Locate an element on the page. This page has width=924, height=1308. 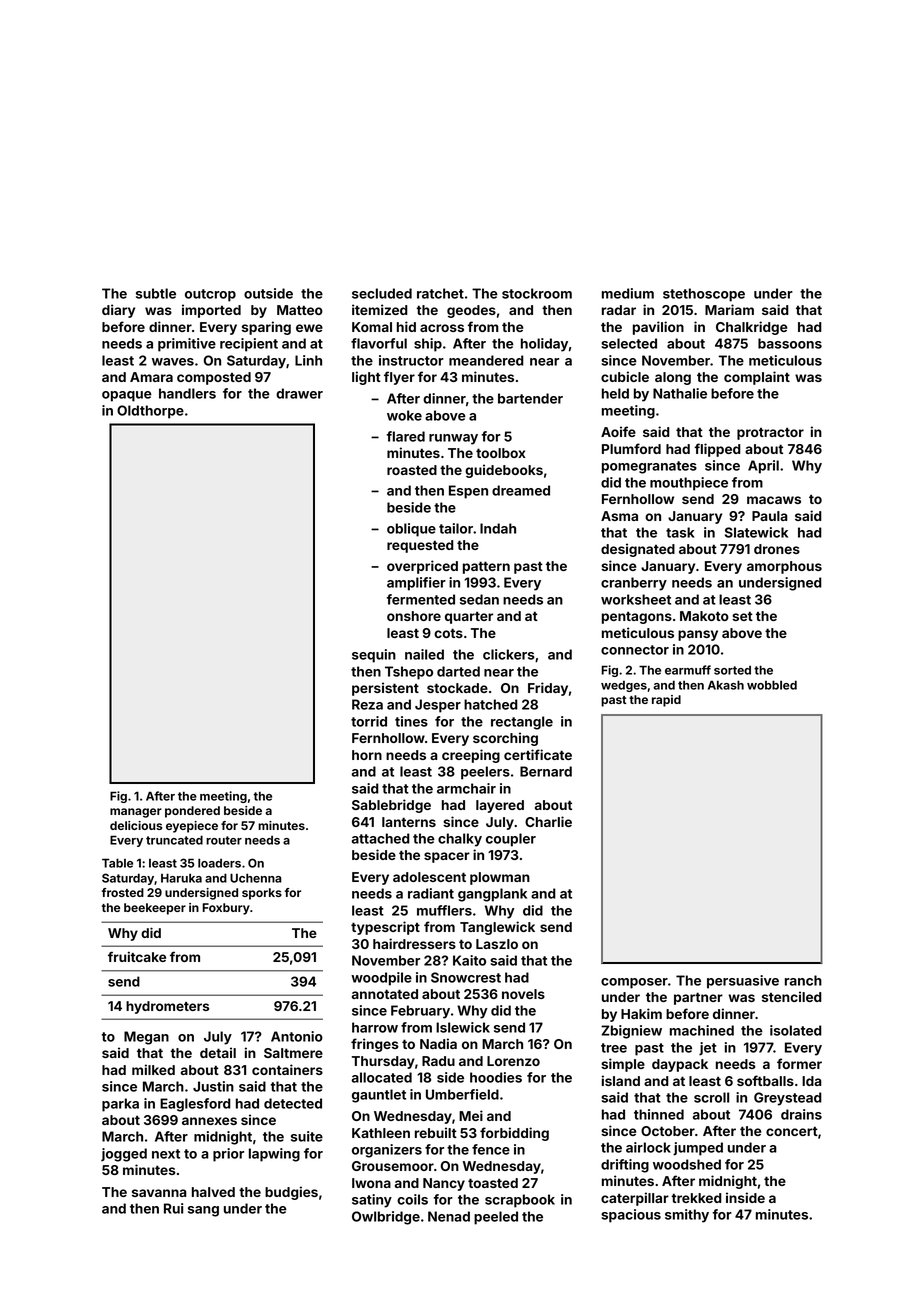
Friday is located at coordinates (548, 689).
